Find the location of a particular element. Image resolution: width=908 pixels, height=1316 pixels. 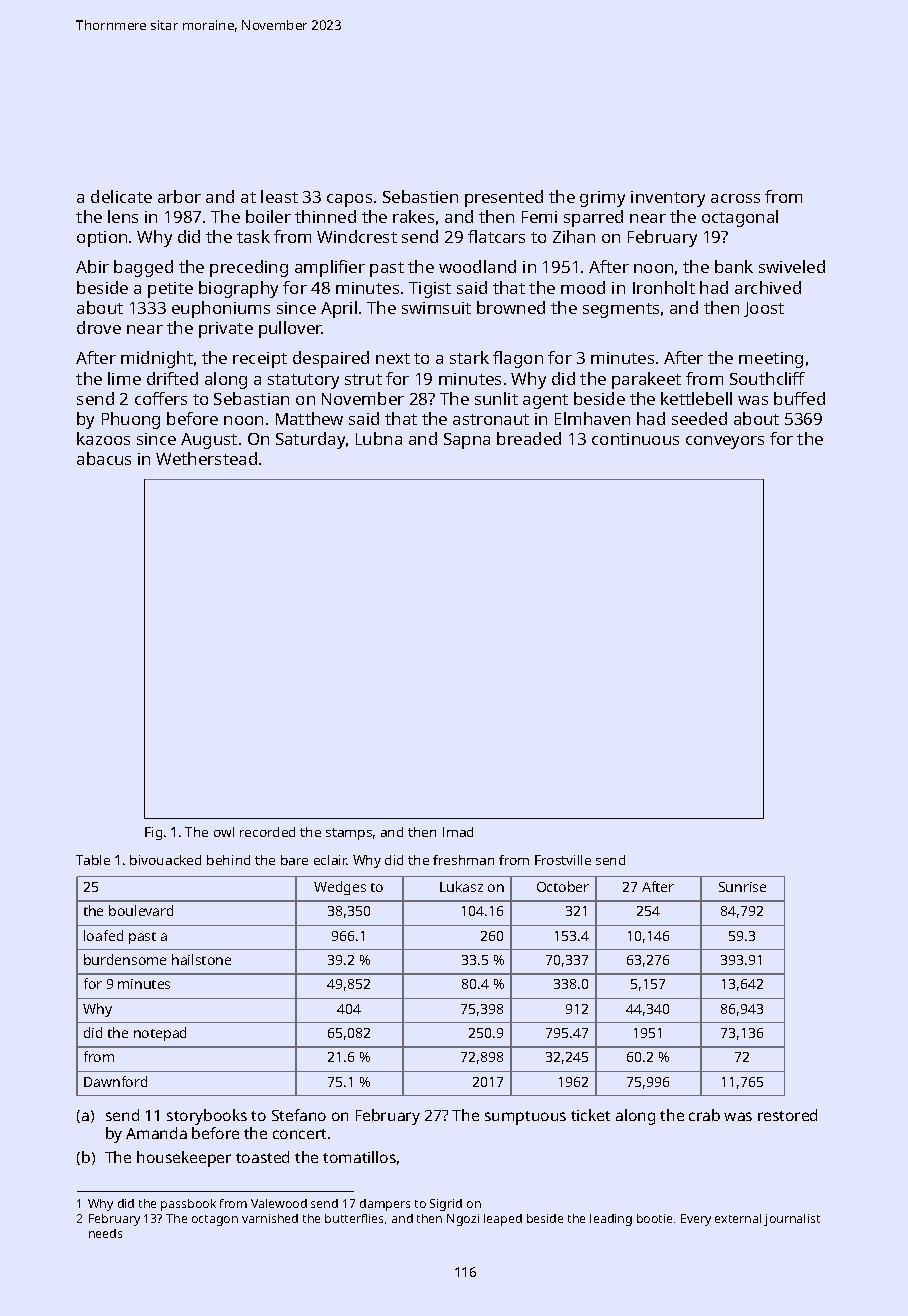

Zihan is located at coordinates (574, 236).
